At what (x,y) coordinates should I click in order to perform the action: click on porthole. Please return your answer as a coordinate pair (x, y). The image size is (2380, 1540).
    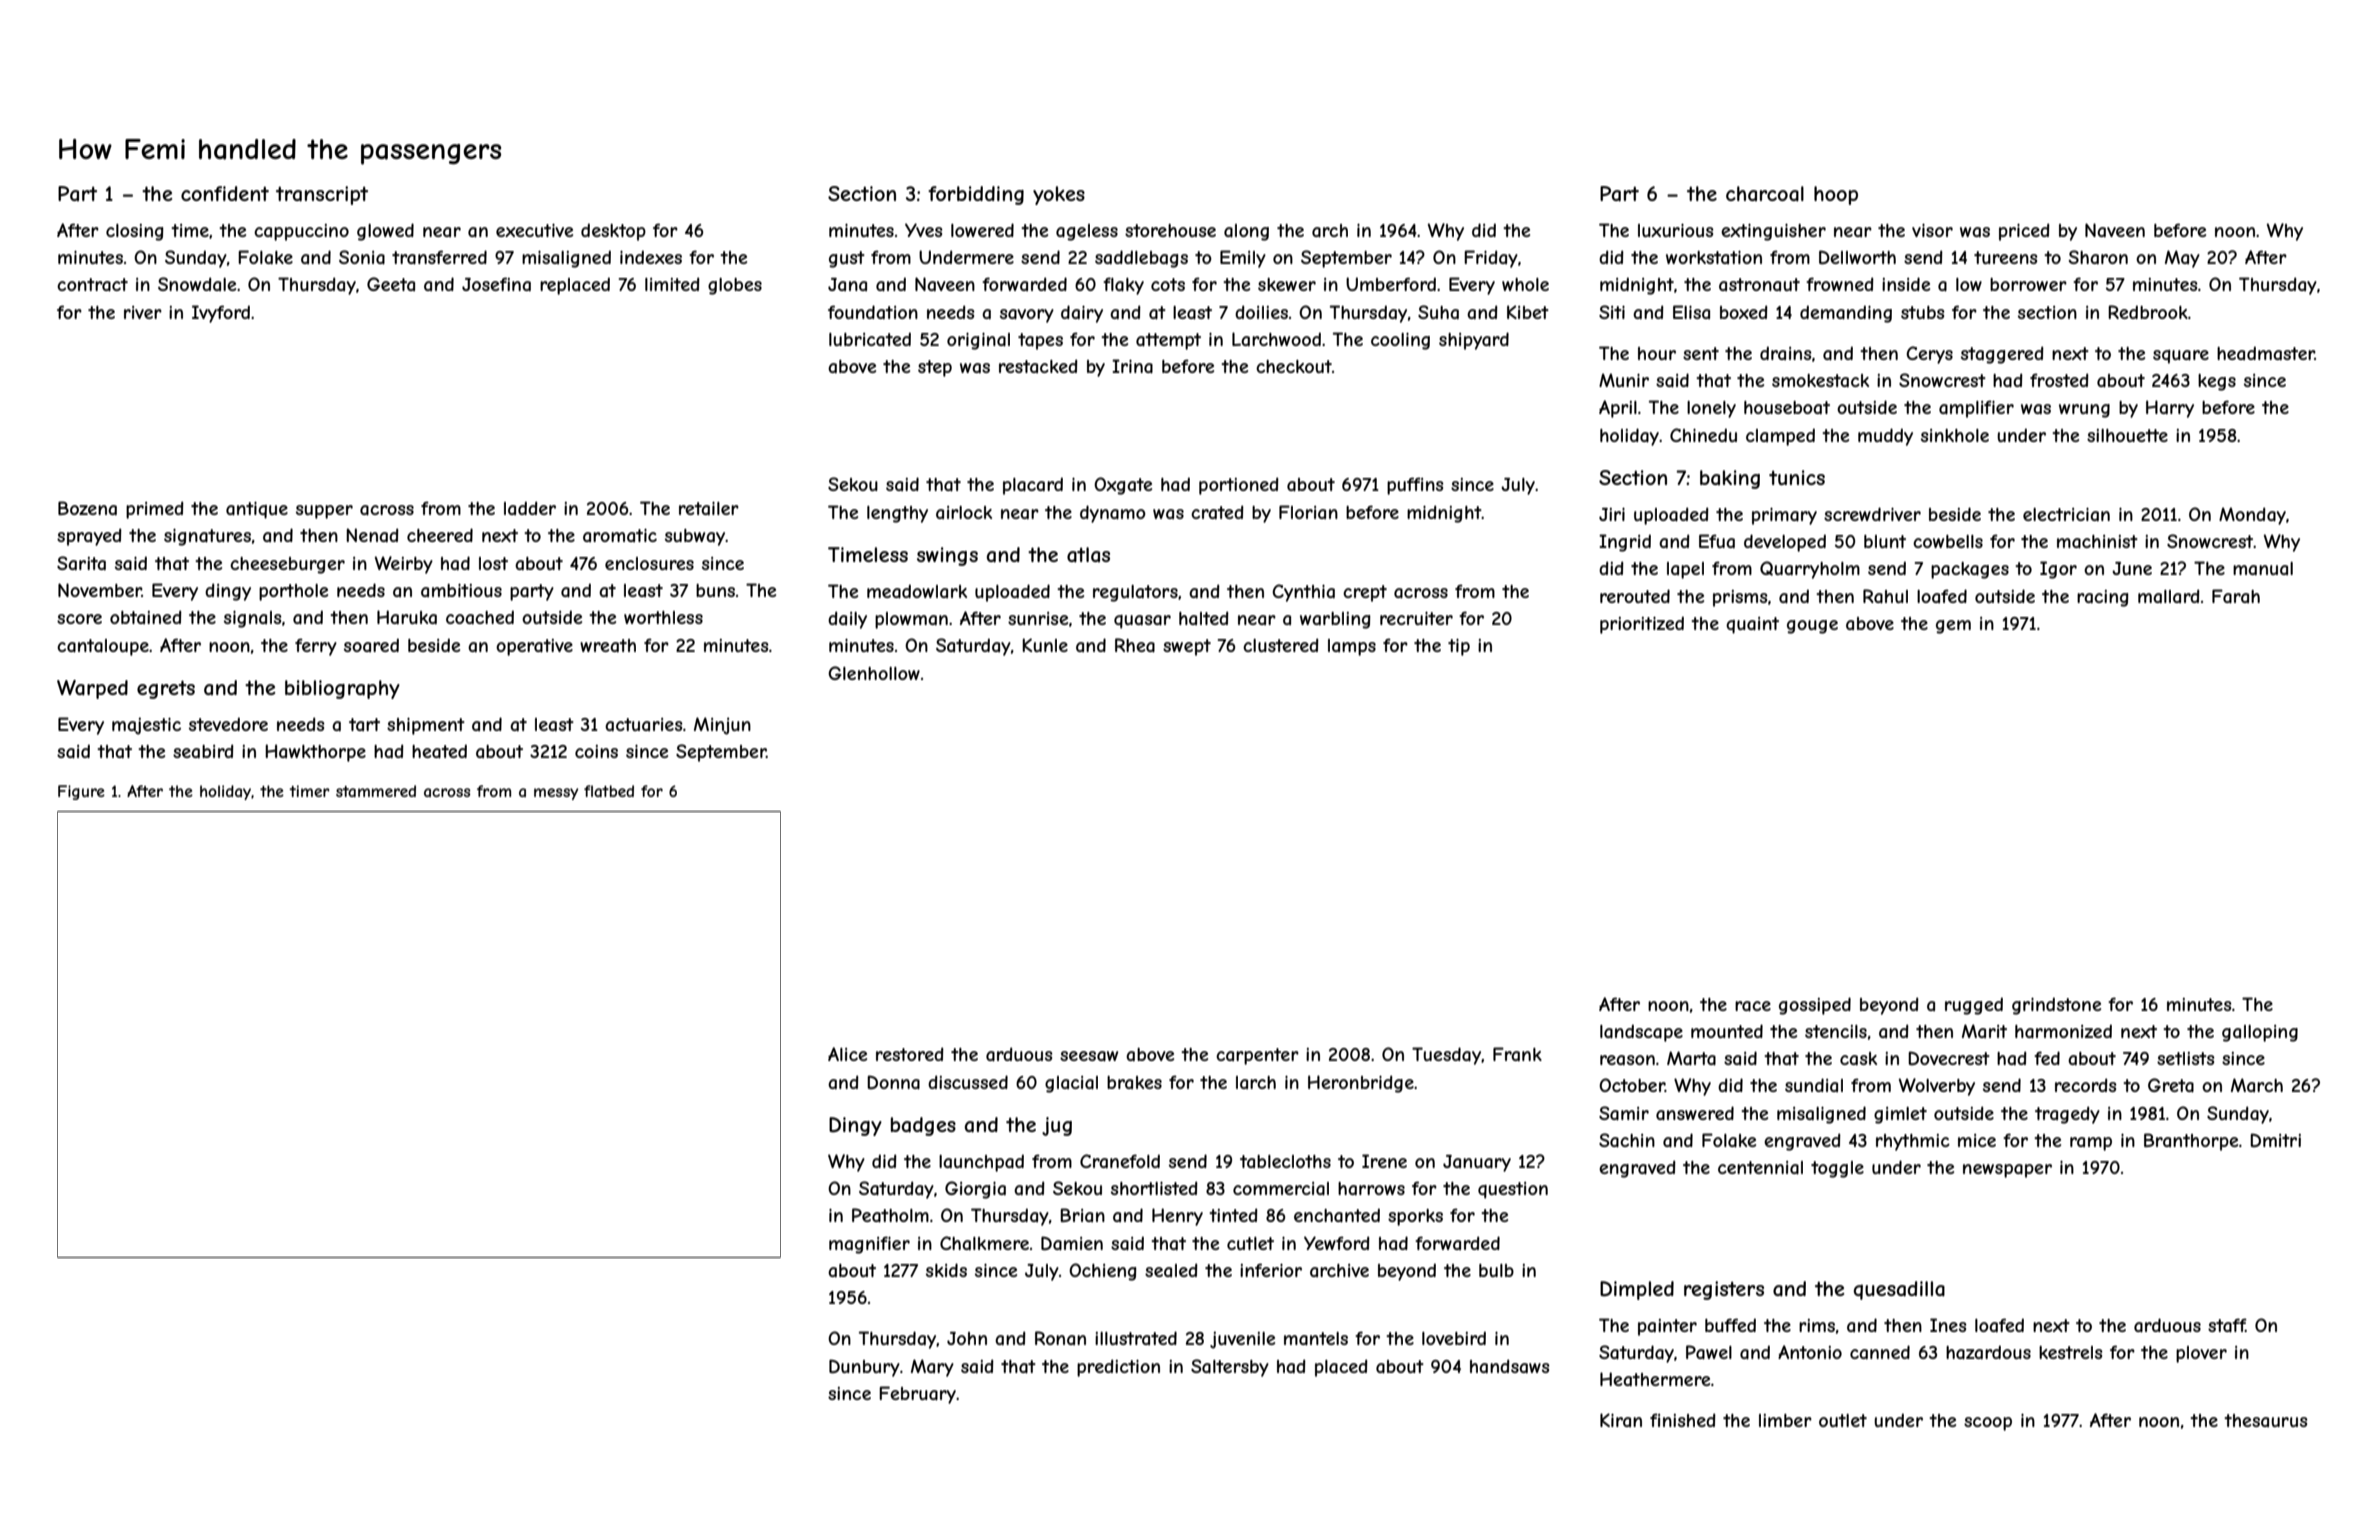
    Looking at the image, I should click on (293, 592).
